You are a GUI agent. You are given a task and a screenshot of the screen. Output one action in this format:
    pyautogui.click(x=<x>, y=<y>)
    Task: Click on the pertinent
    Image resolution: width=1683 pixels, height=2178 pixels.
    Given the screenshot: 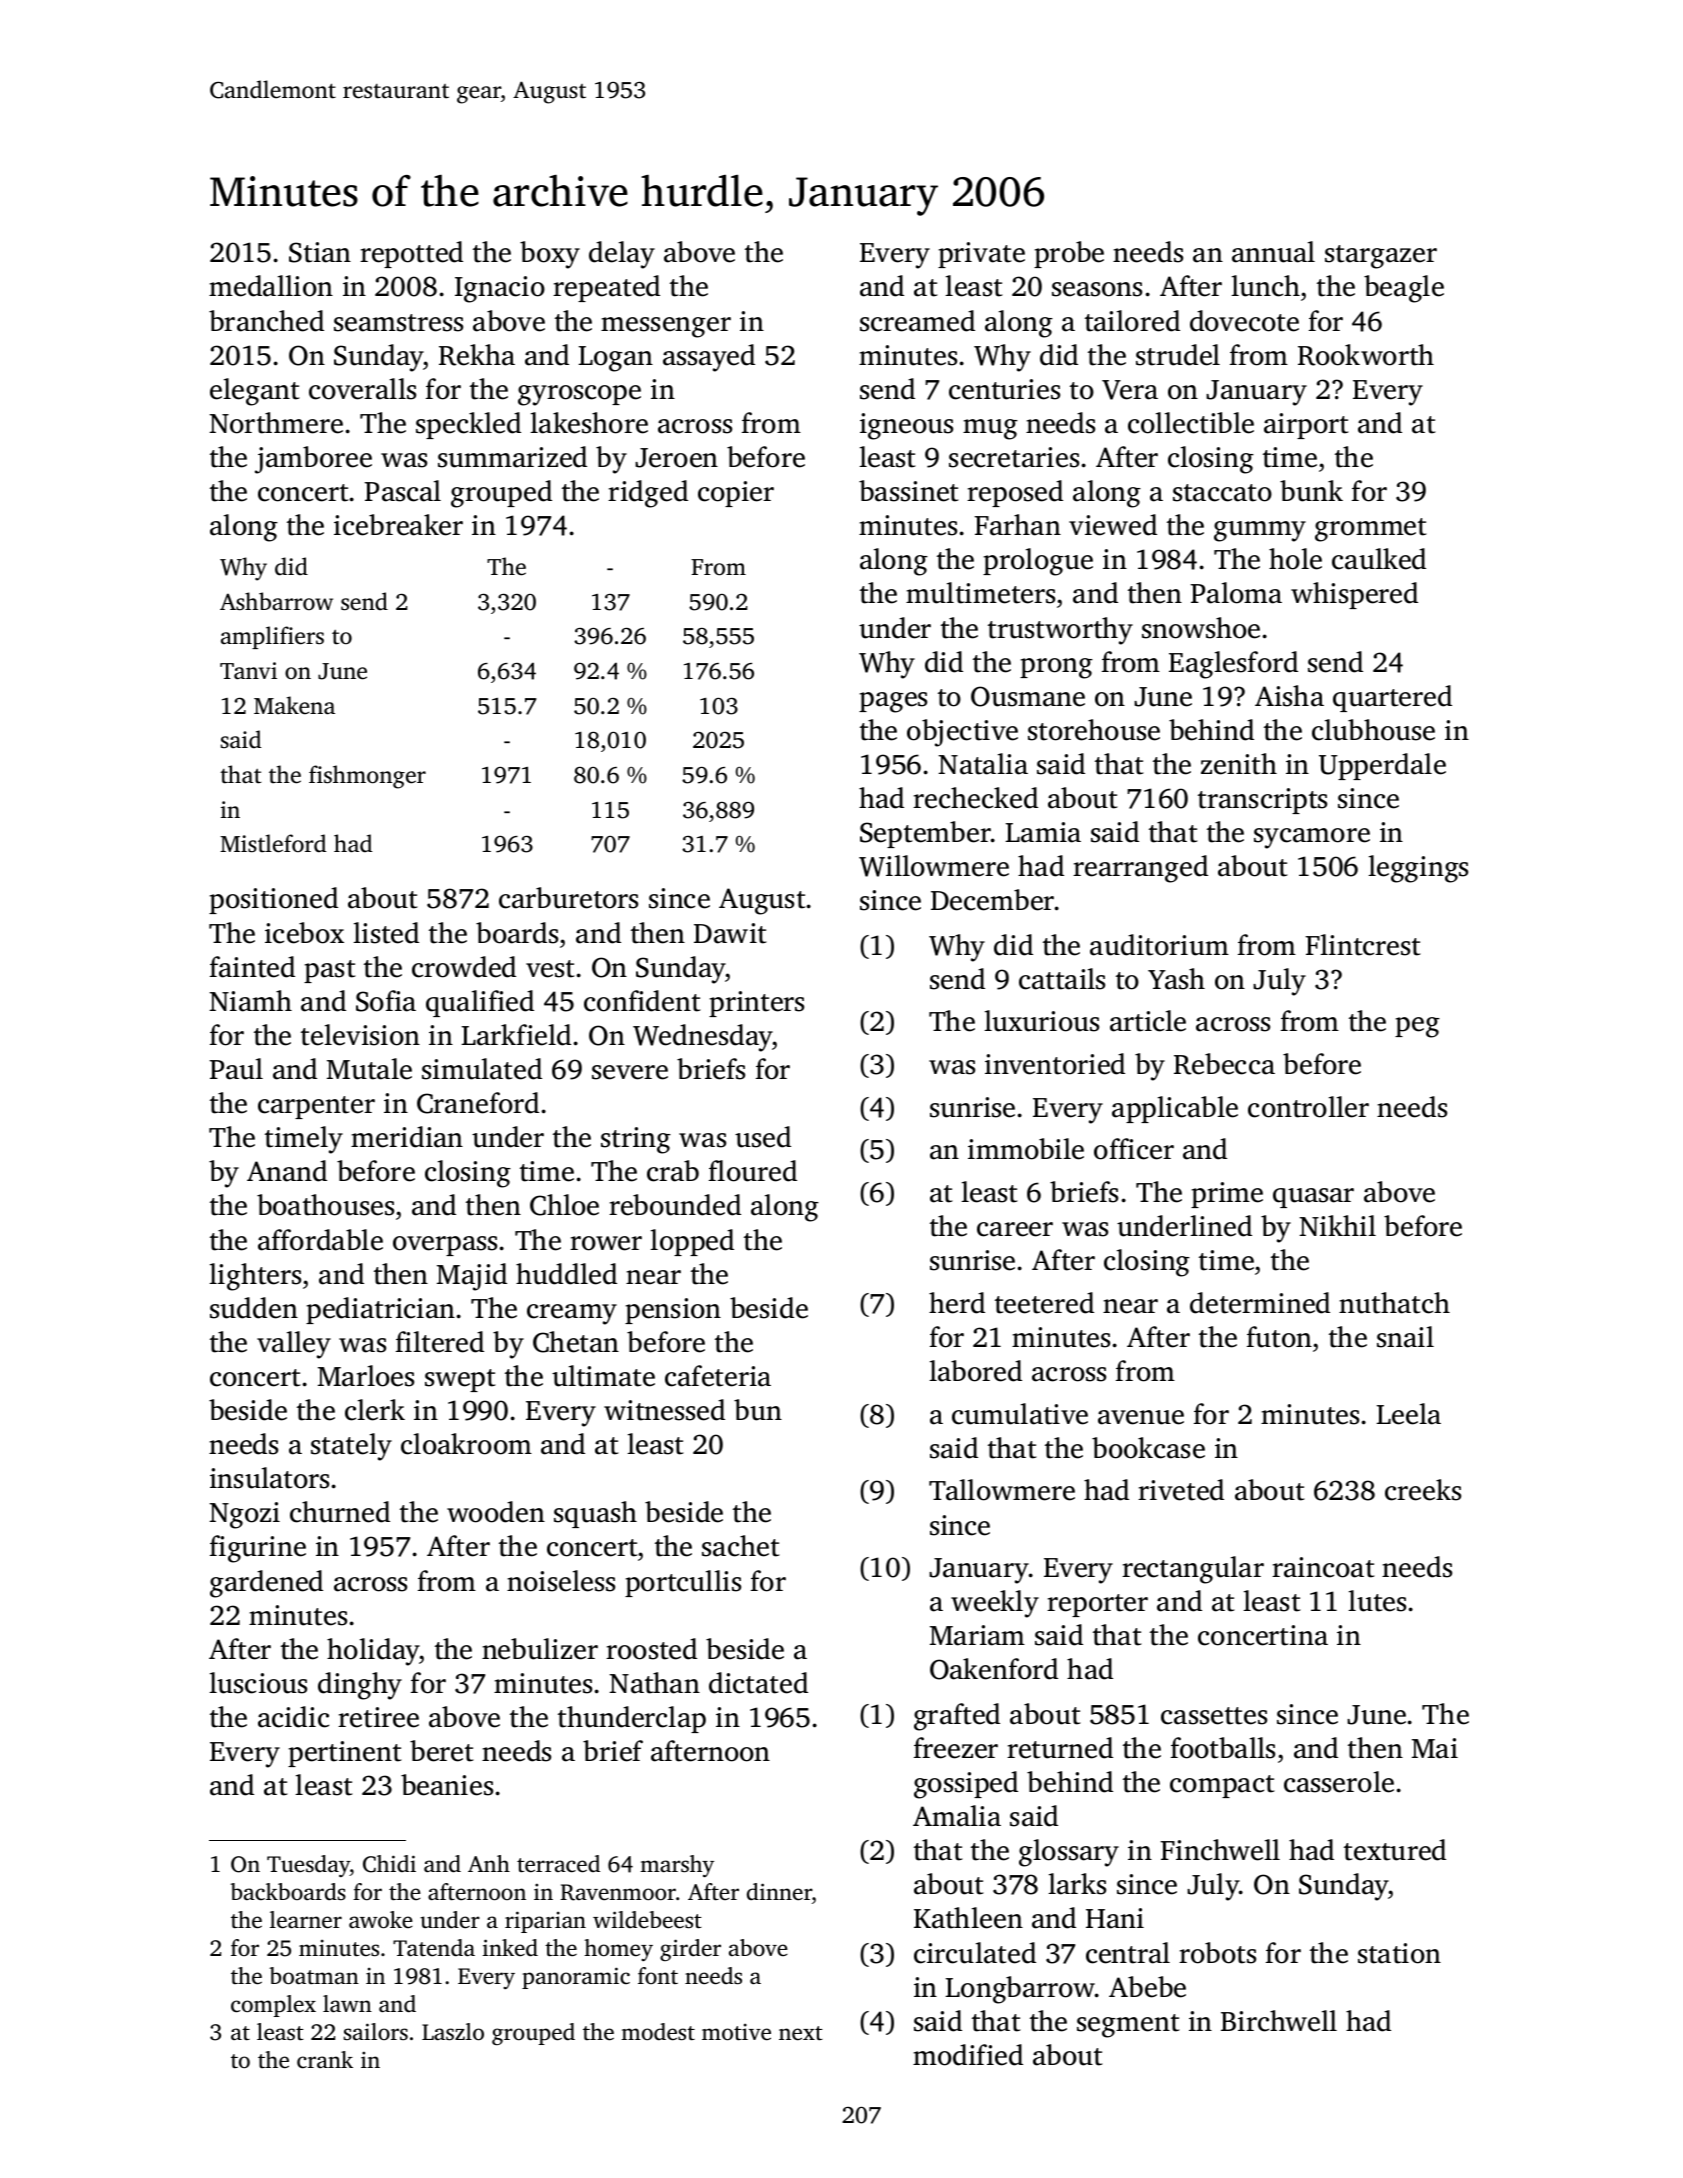 What is the action you would take?
    pyautogui.click(x=344, y=1754)
